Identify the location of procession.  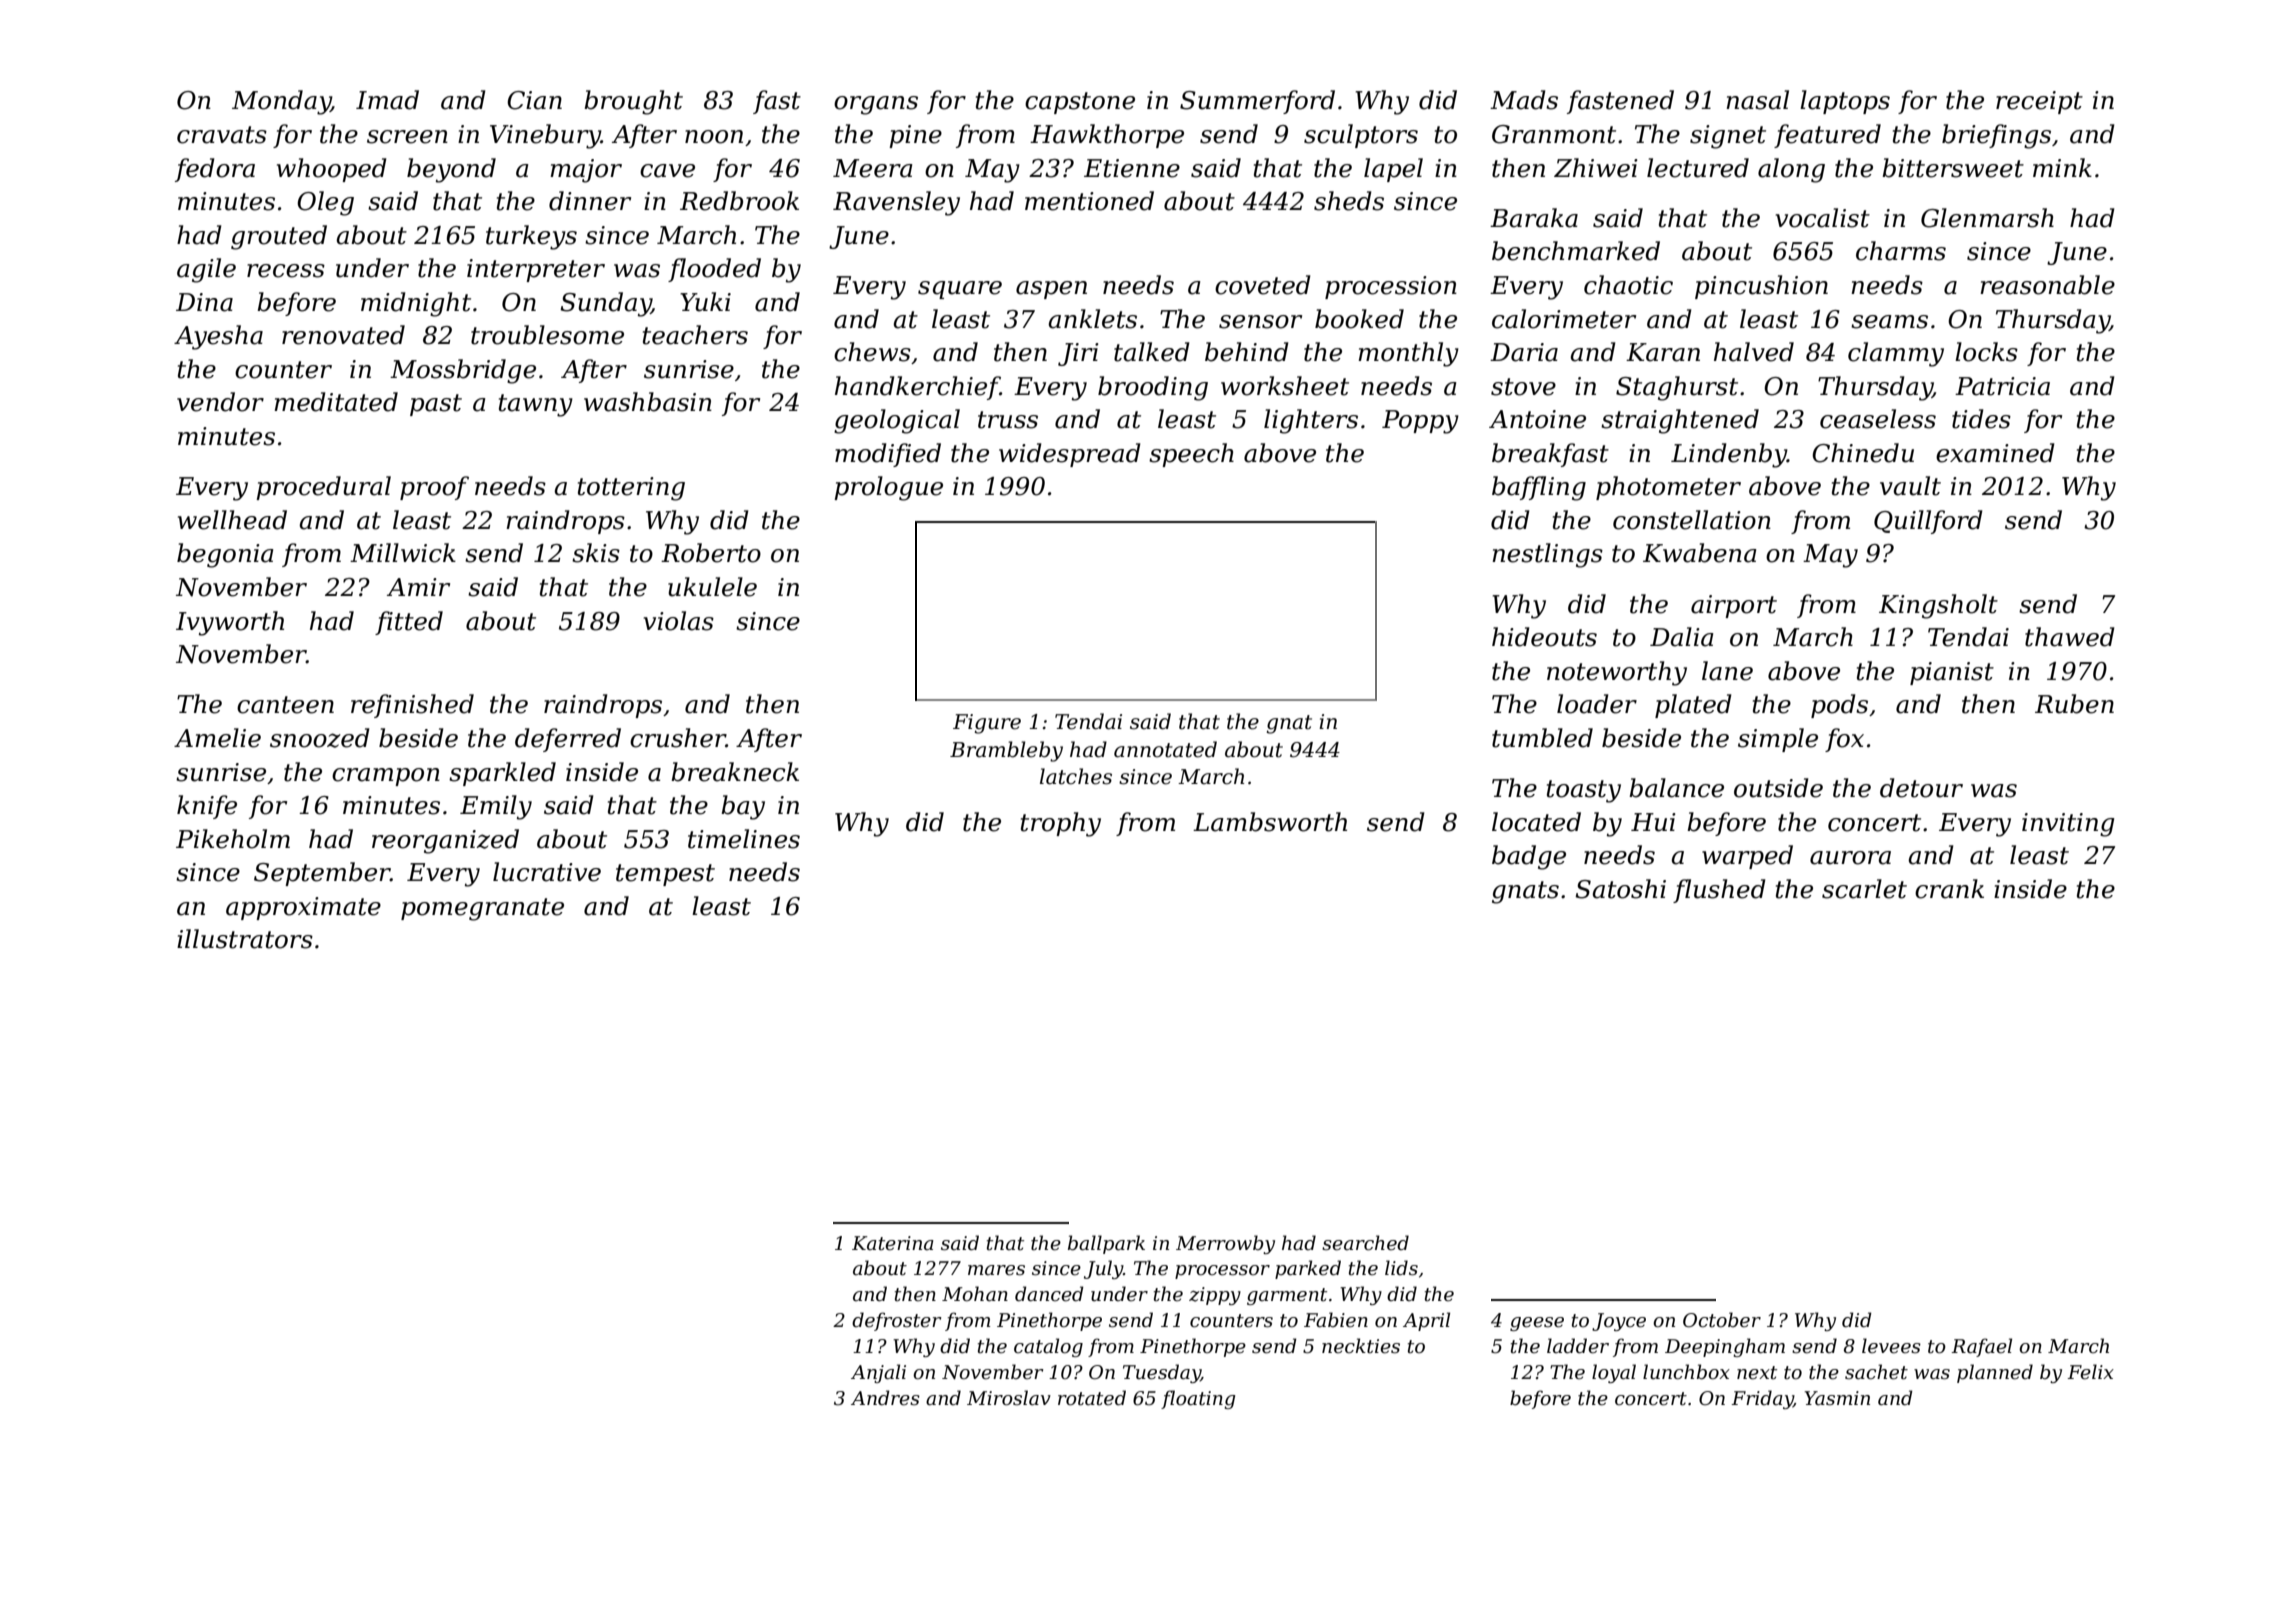
(1391, 287).
